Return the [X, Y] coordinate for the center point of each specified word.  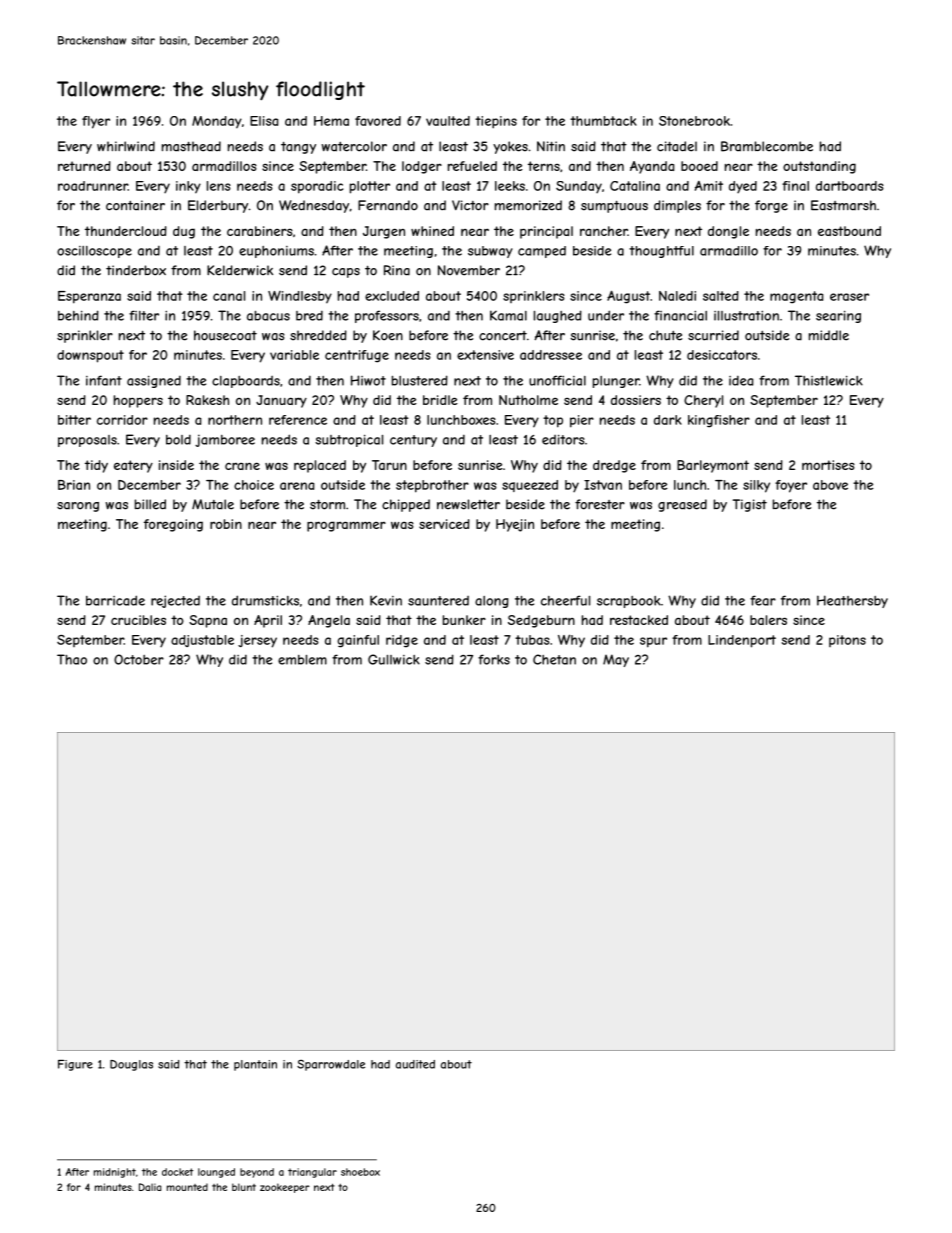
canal [229, 296]
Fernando [388, 205]
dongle [728, 232]
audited [415, 1064]
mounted [187, 1187]
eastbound [849, 231]
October [139, 659]
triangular [312, 1173]
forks [494, 659]
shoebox [360, 1172]
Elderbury [218, 206]
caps [346, 273]
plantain [255, 1065]
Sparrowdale [331, 1065]
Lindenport [742, 641]
